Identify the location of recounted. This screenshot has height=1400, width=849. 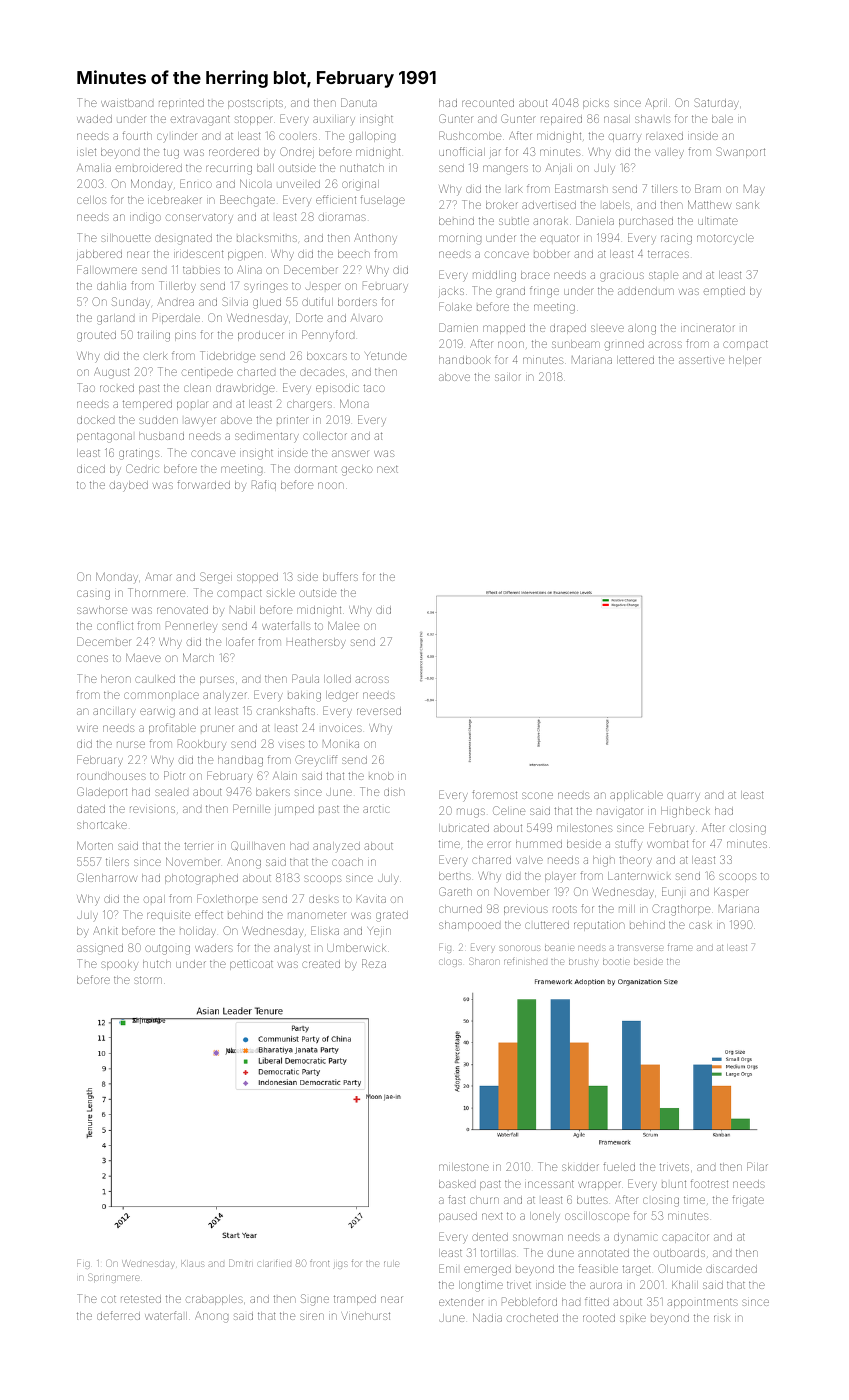
(488, 103).
